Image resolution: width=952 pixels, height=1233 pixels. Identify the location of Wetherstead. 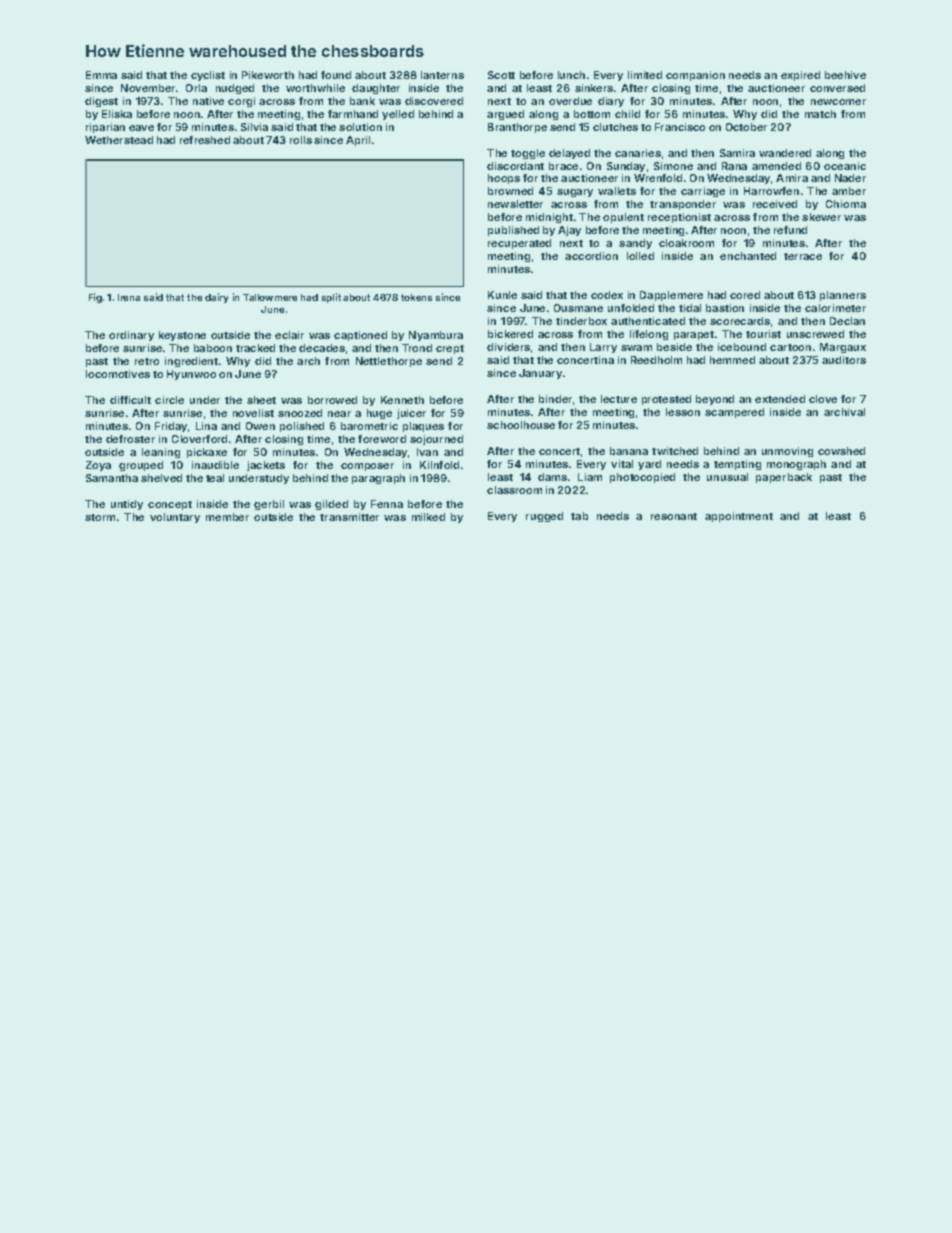
(119, 140).
